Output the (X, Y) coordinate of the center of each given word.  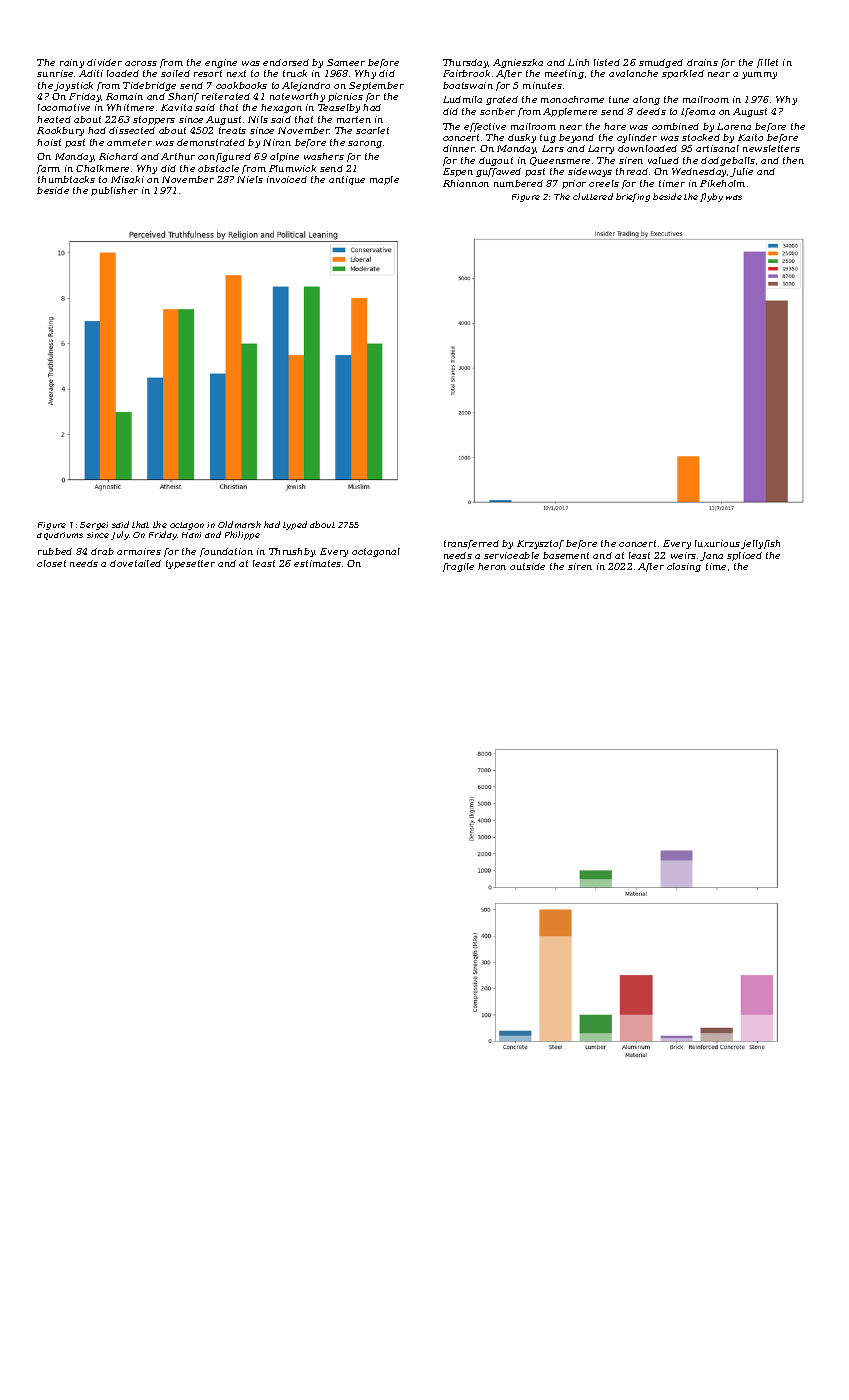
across (141, 63)
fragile (458, 567)
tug (548, 138)
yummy (759, 75)
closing (684, 567)
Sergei (94, 526)
